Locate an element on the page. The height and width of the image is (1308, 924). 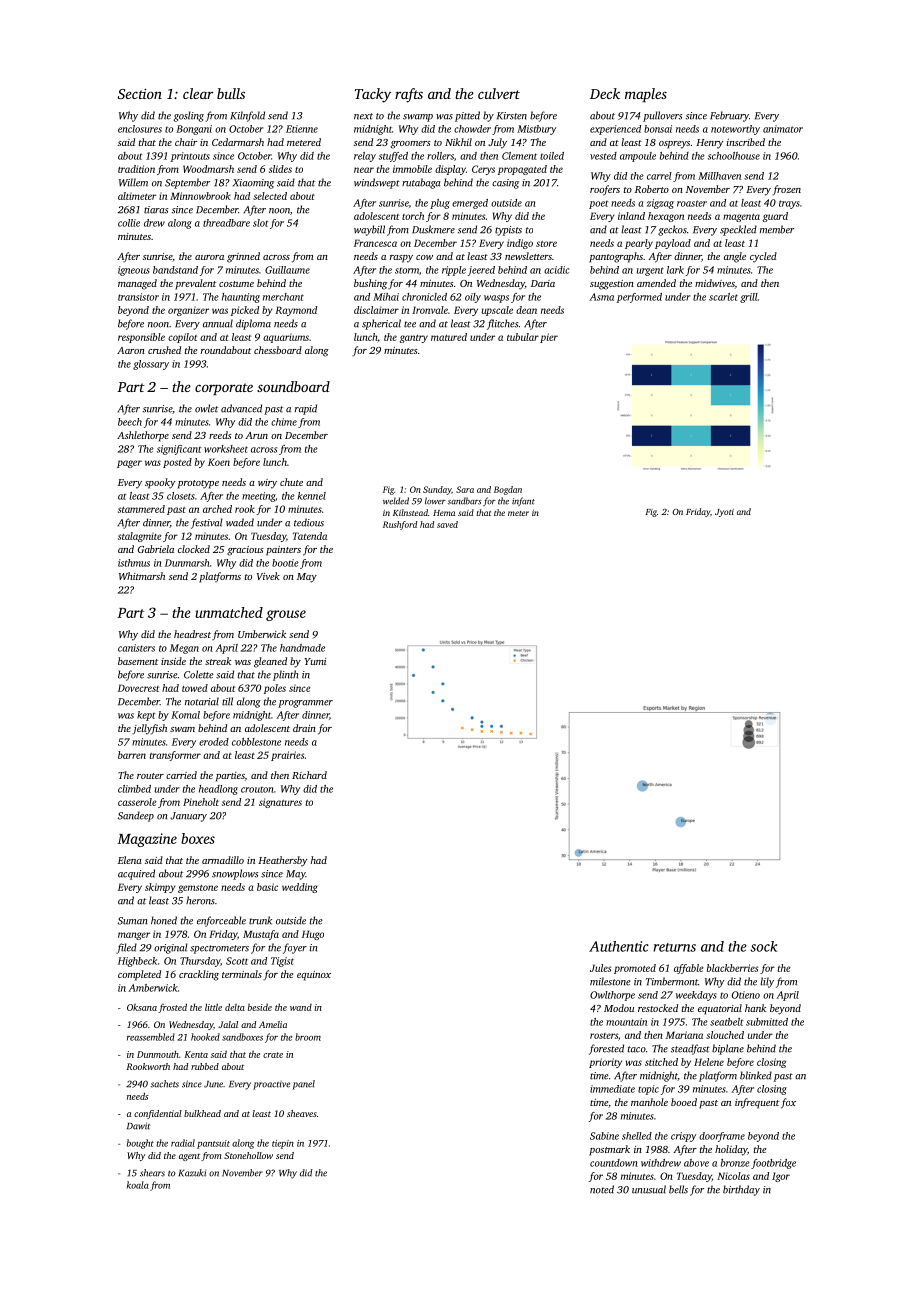
ampoule is located at coordinates (638, 157).
